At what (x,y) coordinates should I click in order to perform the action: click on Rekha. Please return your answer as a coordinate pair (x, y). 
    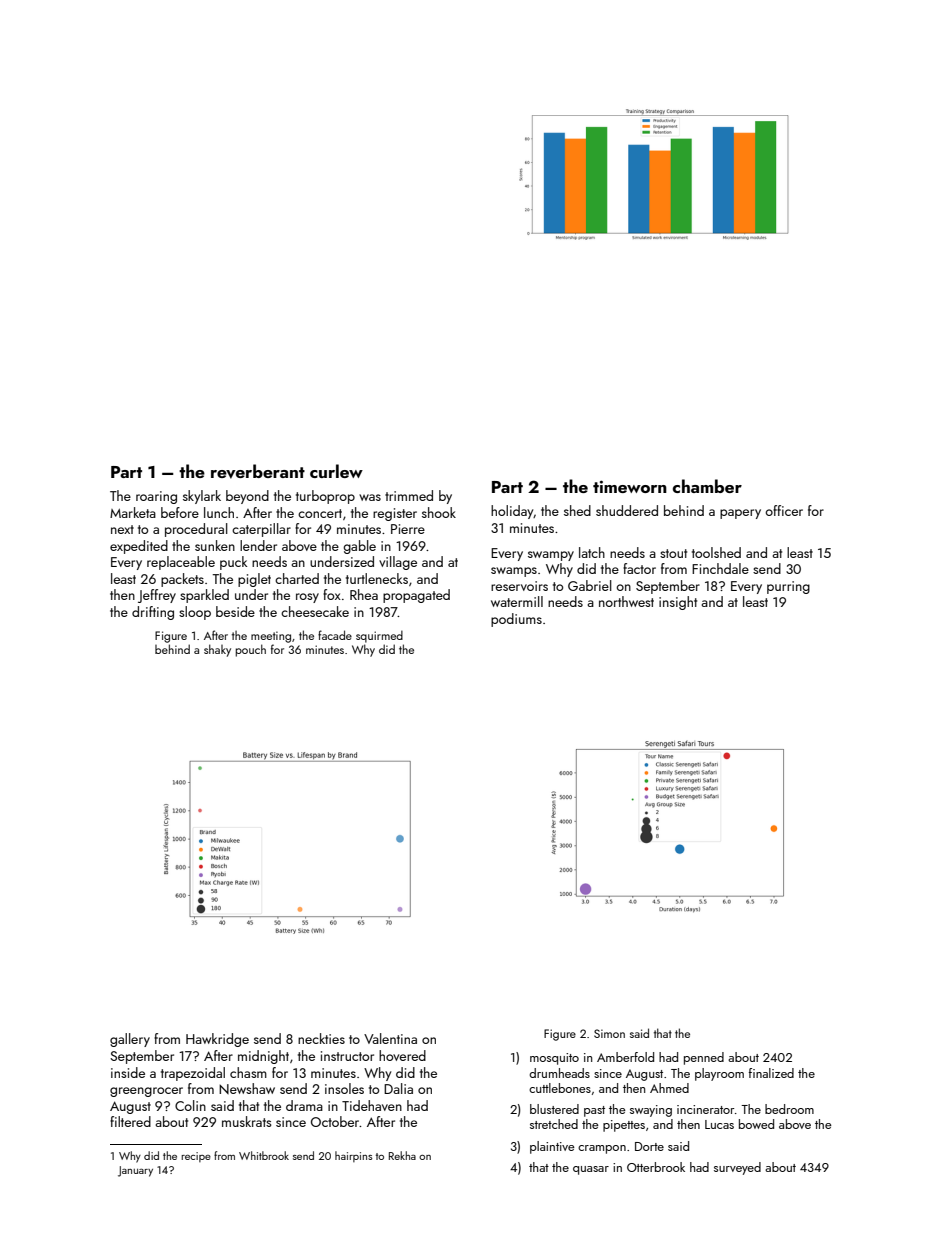
    Looking at the image, I should click on (402, 1155).
